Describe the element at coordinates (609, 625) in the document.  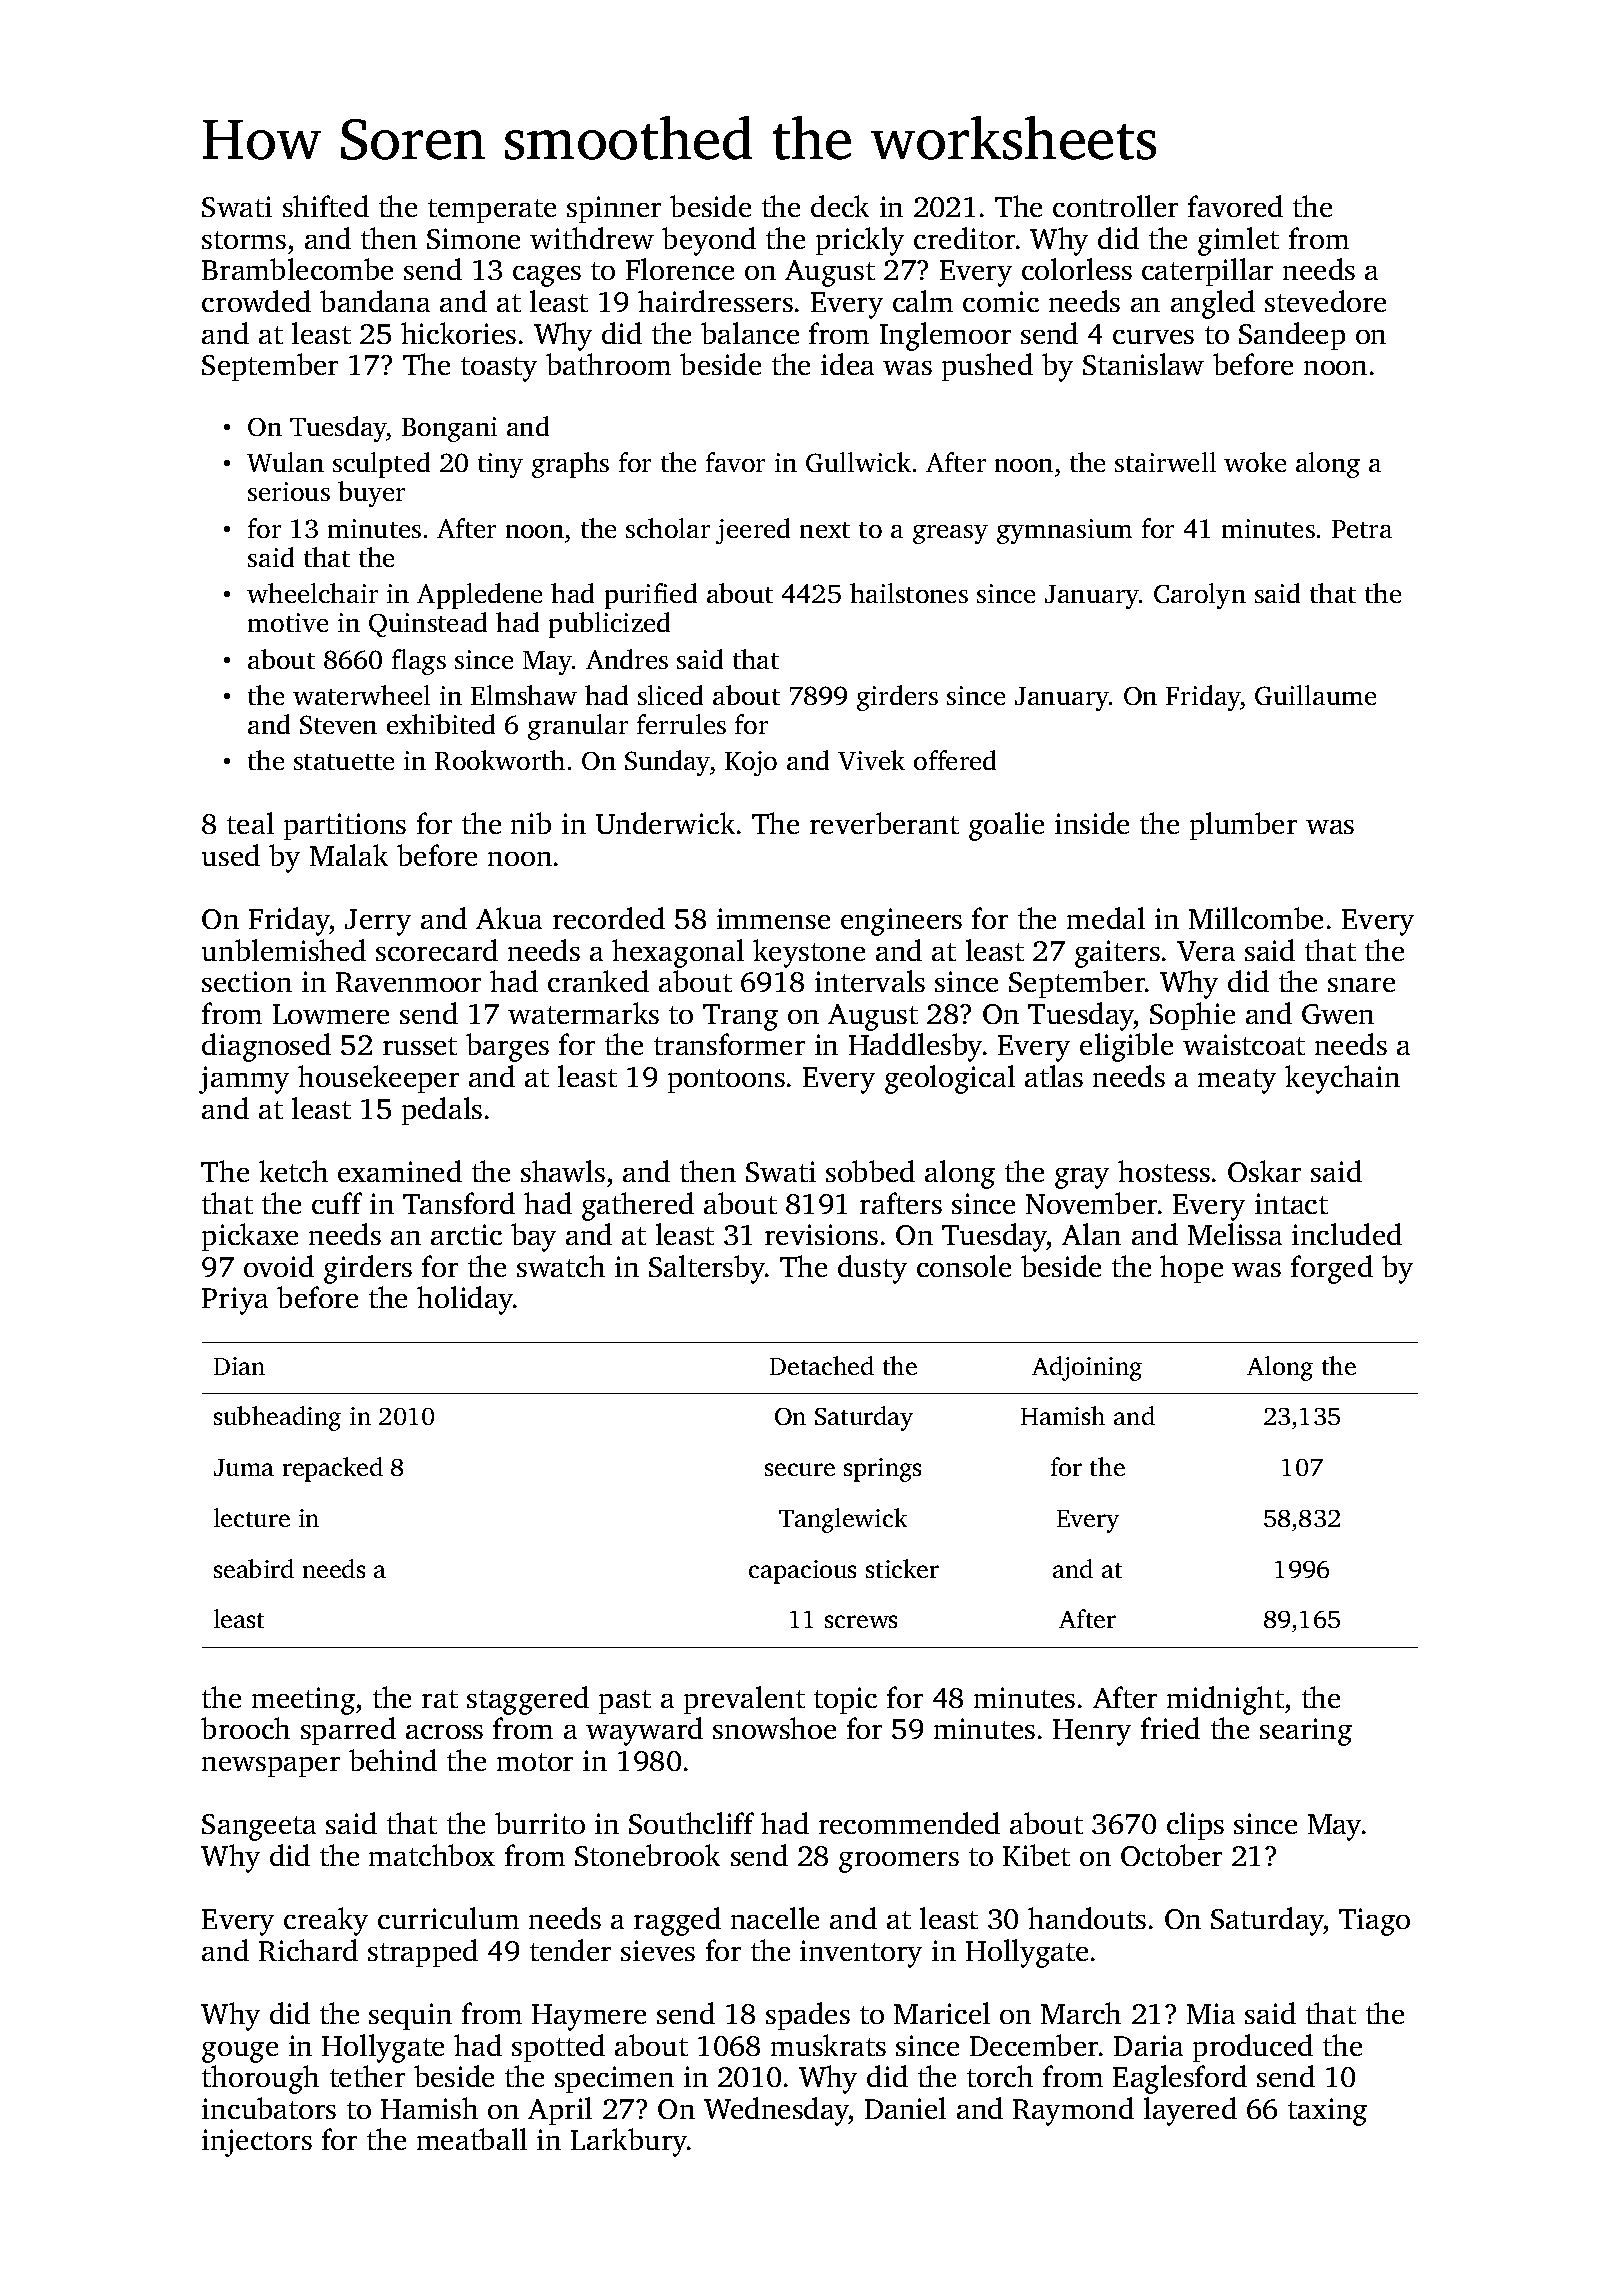
I see `publicized` at that location.
